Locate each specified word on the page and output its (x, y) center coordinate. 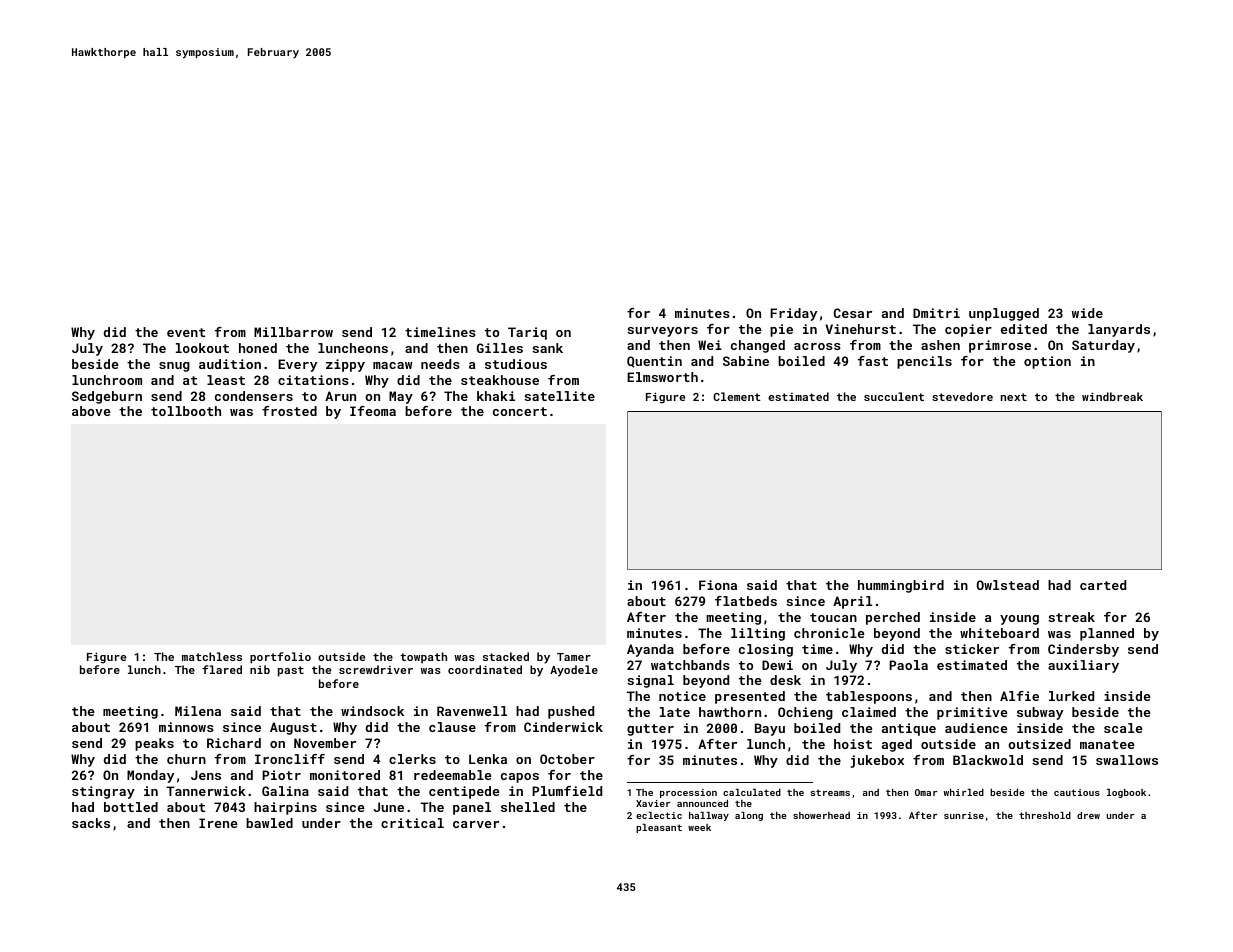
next (1014, 397)
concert (520, 411)
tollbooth (186, 411)
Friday (793, 314)
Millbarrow (293, 332)
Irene (218, 823)
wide (1087, 313)
